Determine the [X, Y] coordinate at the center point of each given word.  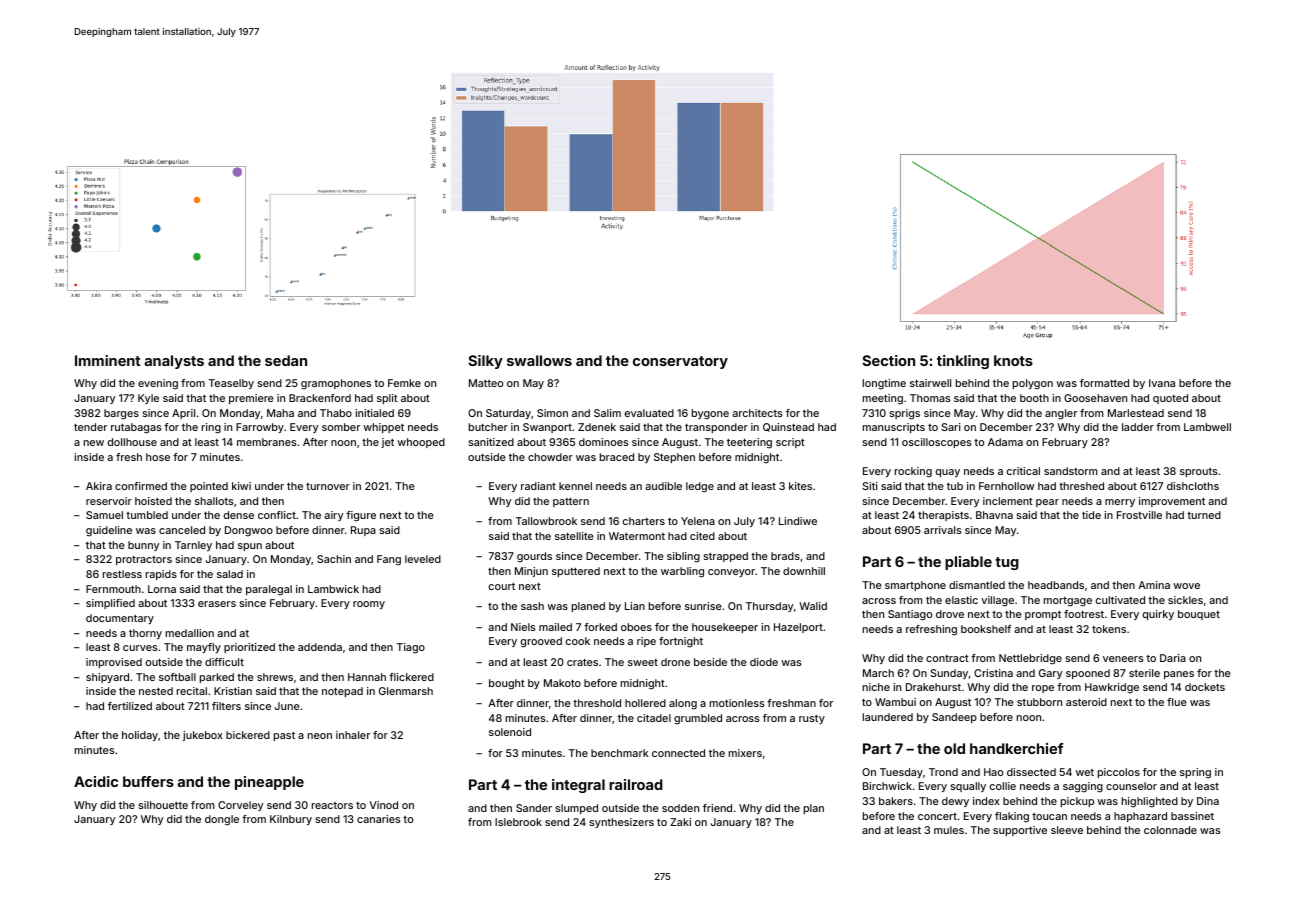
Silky [485, 362]
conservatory [680, 362]
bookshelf [986, 629]
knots [1013, 360]
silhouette [163, 805]
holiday [140, 736]
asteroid [1086, 702]
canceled [182, 530]
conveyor [731, 573]
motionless [737, 703]
